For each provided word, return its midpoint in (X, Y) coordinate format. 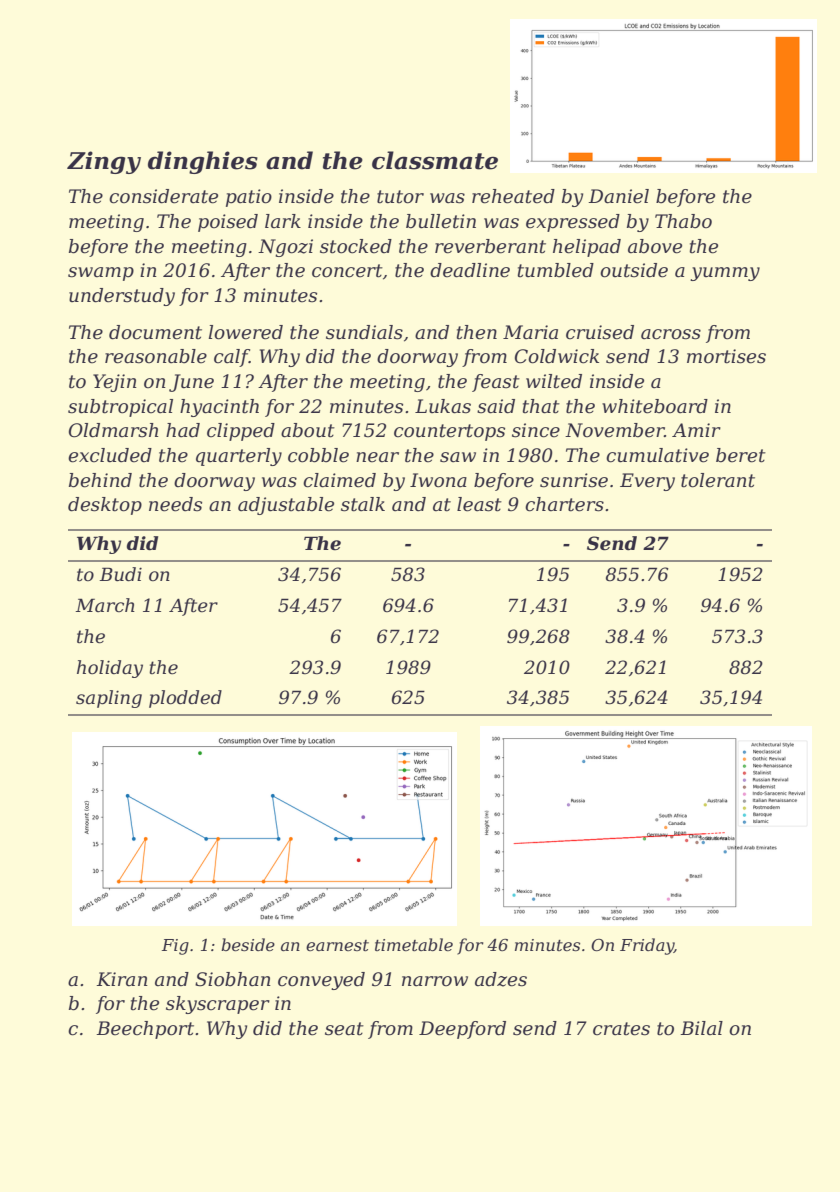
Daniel (618, 196)
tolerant (718, 480)
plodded (185, 699)
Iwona (438, 480)
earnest (337, 945)
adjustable (286, 506)
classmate (435, 160)
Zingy (104, 162)
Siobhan (233, 979)
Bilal (701, 1028)
